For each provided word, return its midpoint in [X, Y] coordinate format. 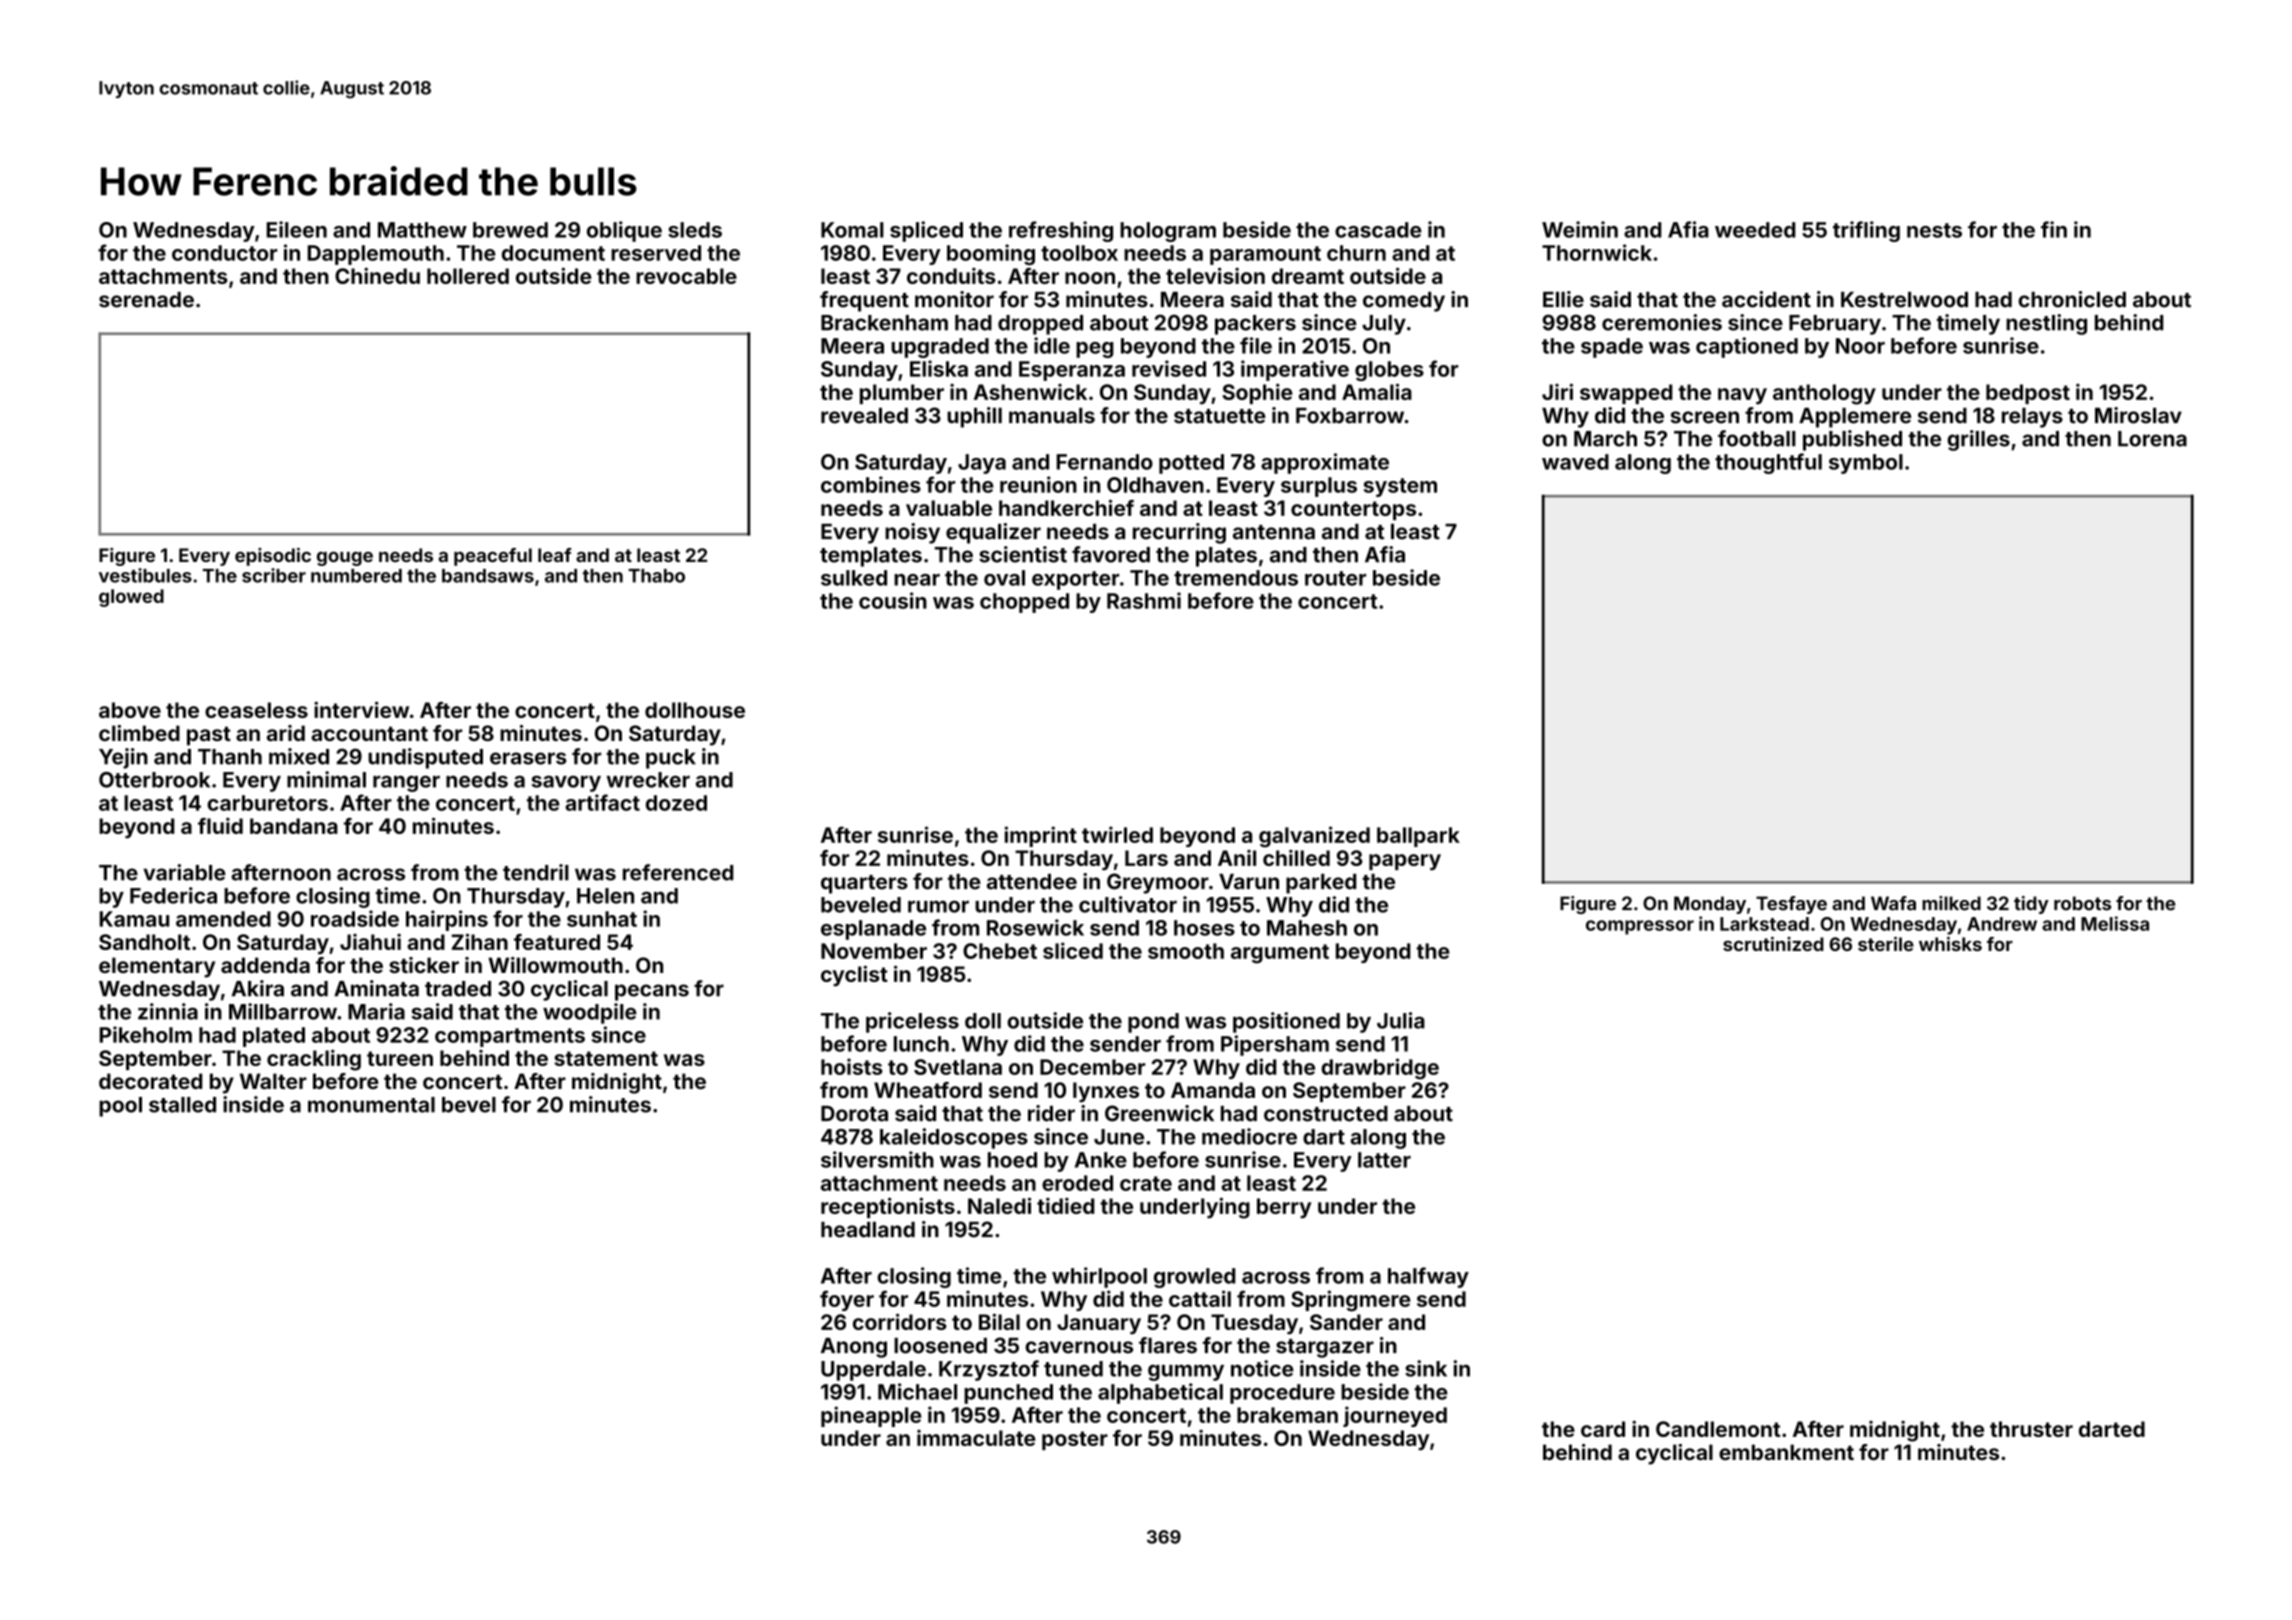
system [1400, 487]
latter [1384, 1160]
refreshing [1061, 231]
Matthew [422, 230]
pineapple [871, 1416]
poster [1075, 1440]
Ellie [1563, 299]
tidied [1065, 1206]
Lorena [2152, 439]
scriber [274, 575]
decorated [150, 1081]
